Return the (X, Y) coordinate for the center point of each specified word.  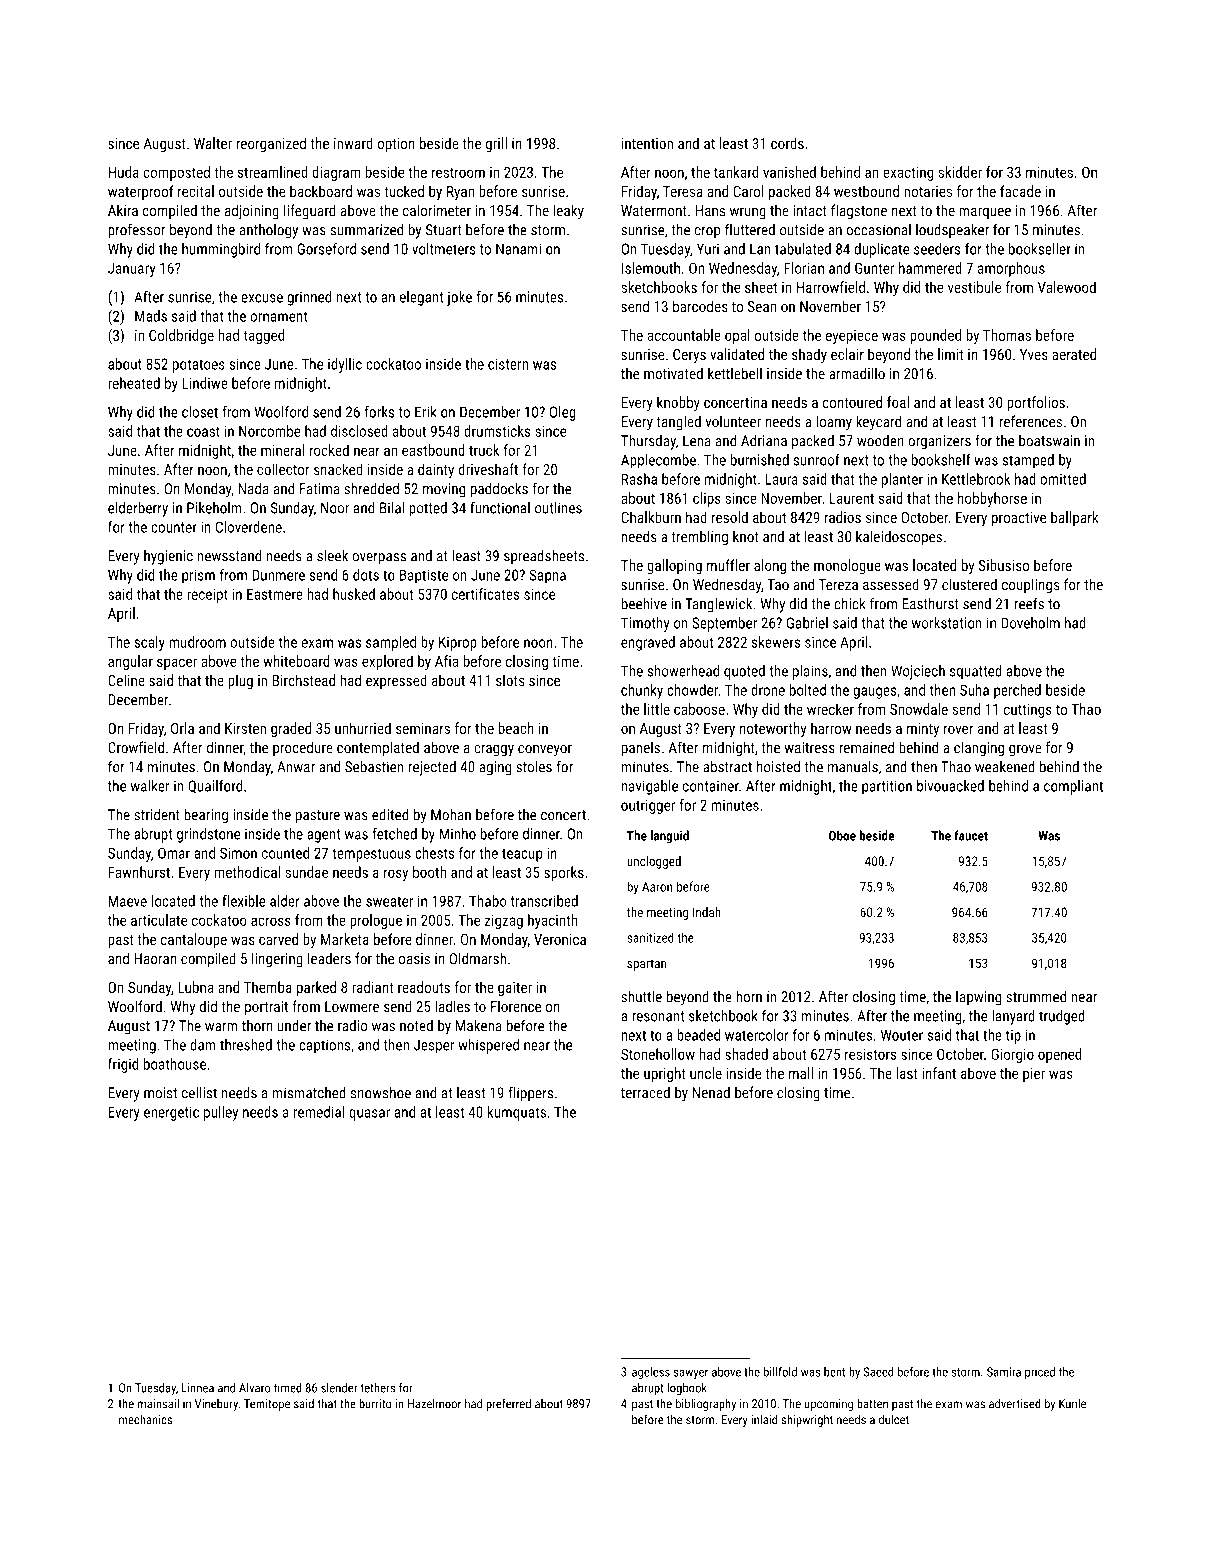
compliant (1073, 787)
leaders (329, 958)
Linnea (198, 1388)
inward (353, 143)
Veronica (560, 939)
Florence (516, 1006)
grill (496, 144)
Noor (335, 508)
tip (1013, 1036)
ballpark (1075, 518)
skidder (960, 172)
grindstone (208, 835)
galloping (674, 566)
